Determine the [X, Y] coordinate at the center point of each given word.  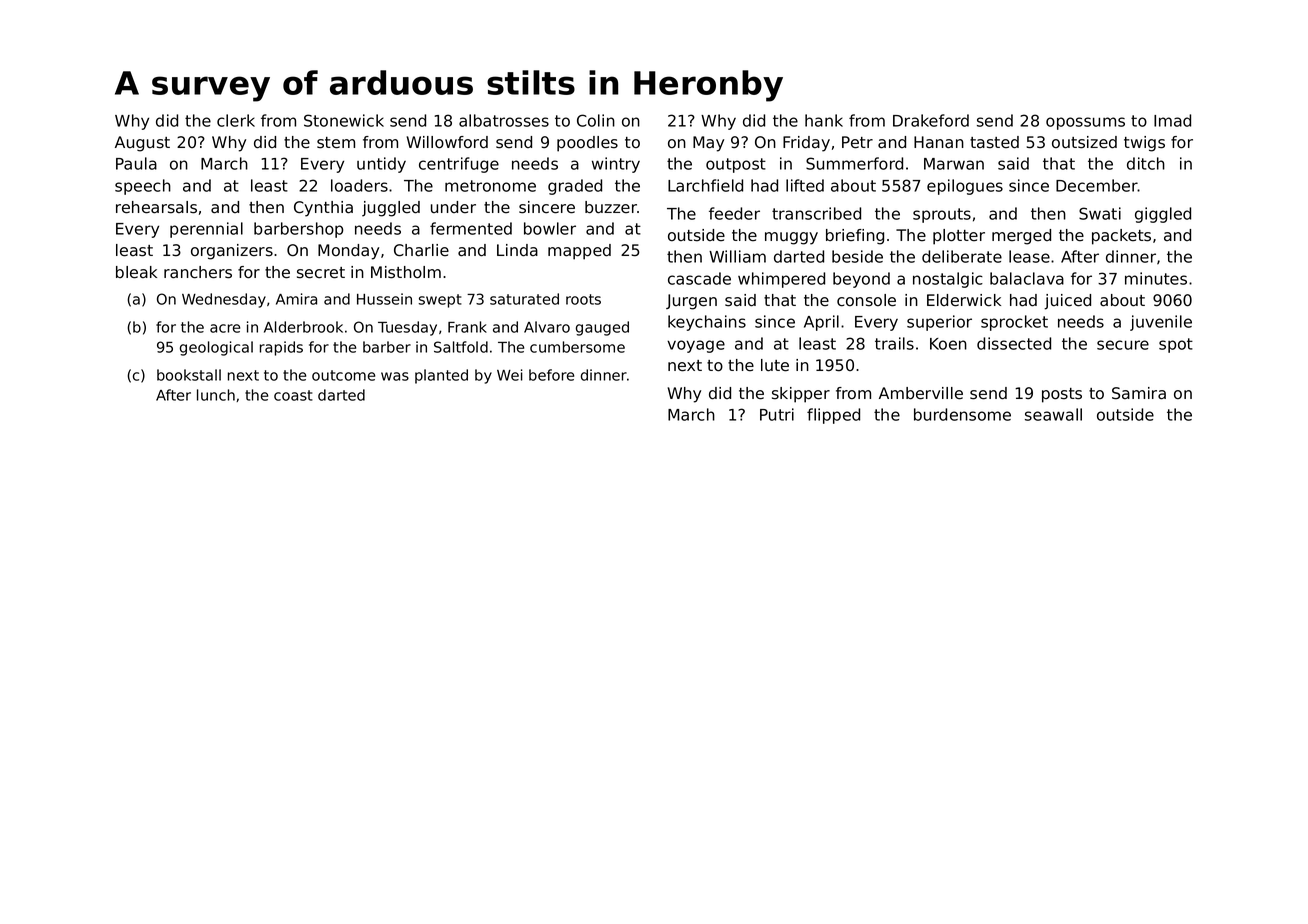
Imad [1172, 120]
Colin [596, 120]
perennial [206, 230]
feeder [734, 213]
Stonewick [344, 120]
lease [1029, 256]
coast [293, 395]
